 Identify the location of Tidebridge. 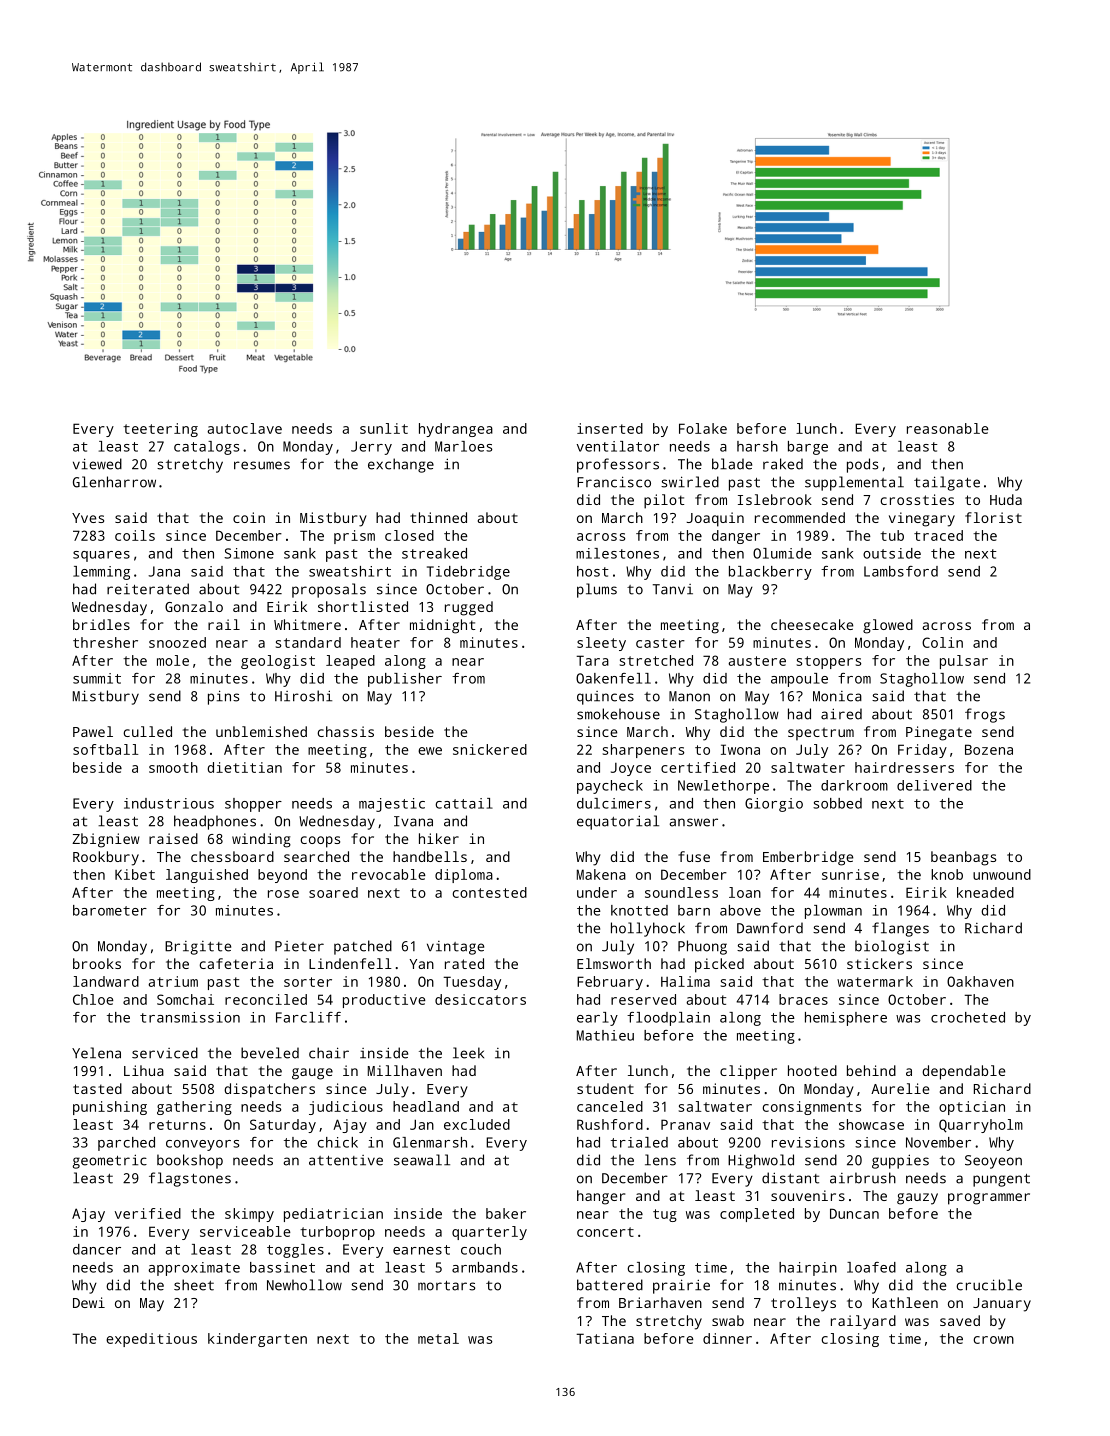
(468, 573).
